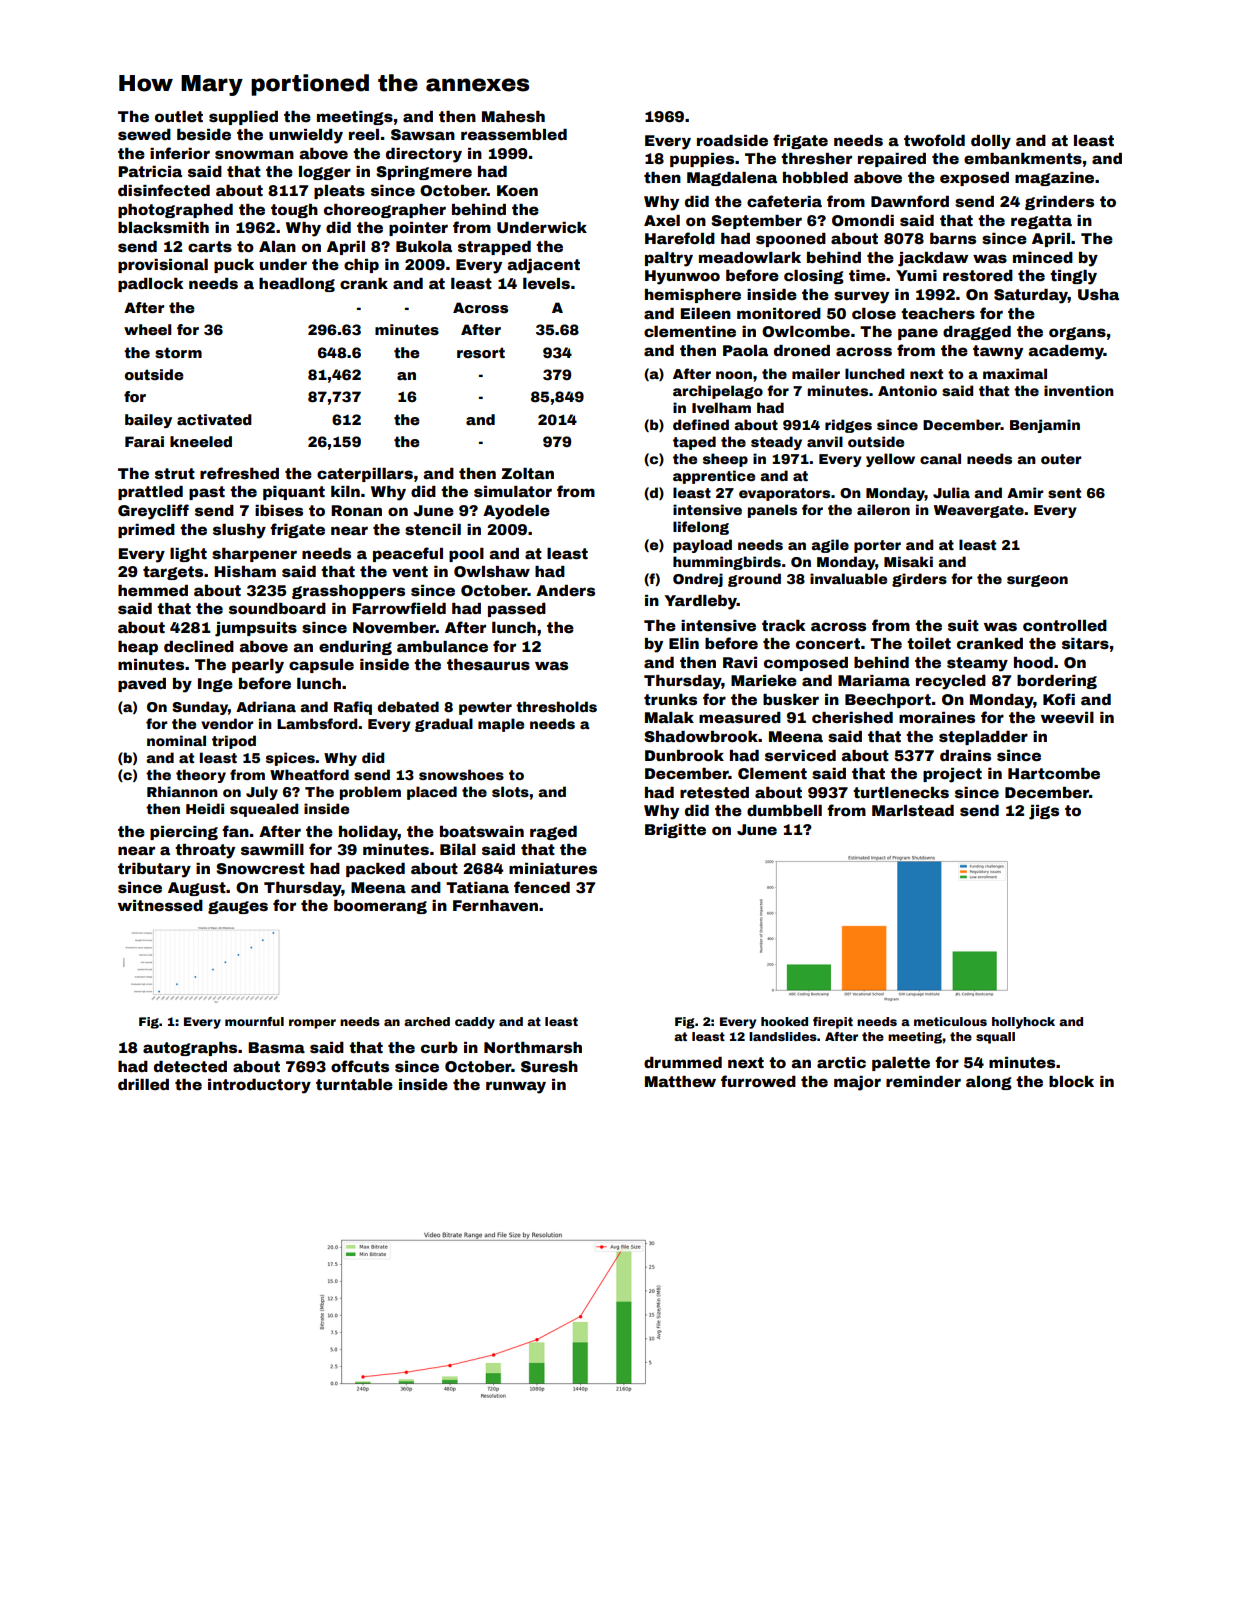 The width and height of the document is (1243, 1608). I want to click on survey, so click(861, 297).
